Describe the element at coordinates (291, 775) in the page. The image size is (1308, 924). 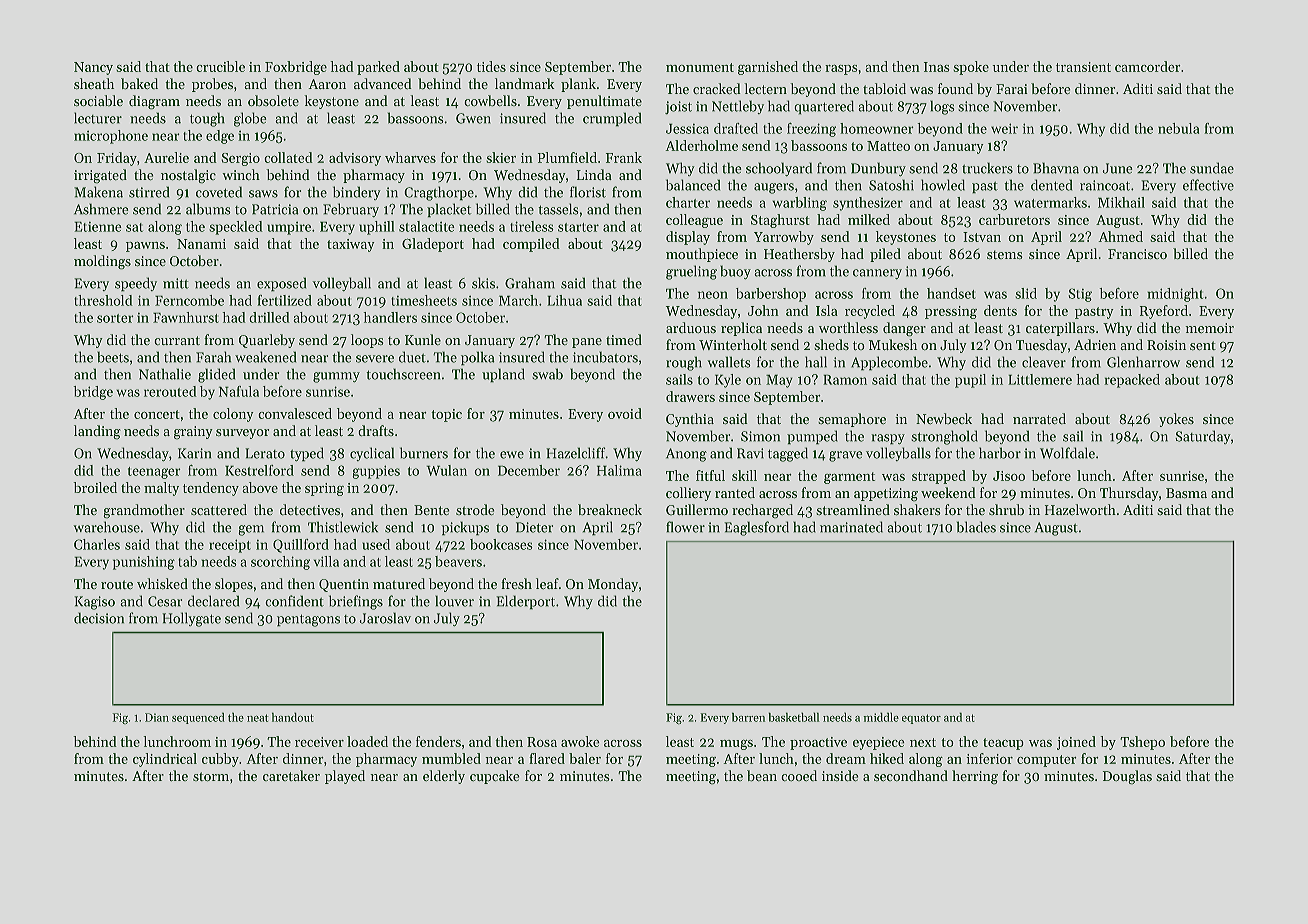
I see `caretaker` at that location.
